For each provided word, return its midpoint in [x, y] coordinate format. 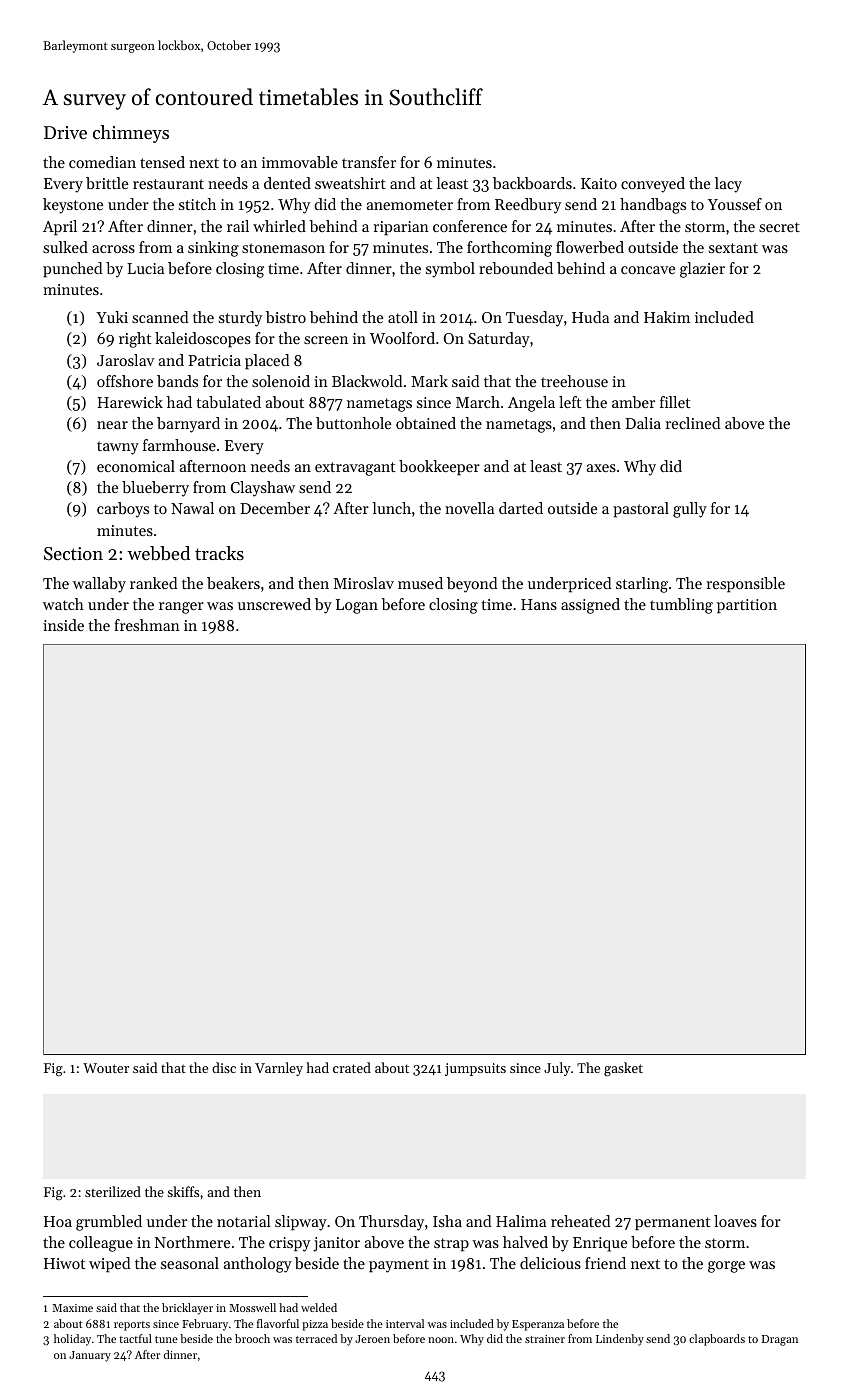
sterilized [113, 1191]
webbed [158, 553]
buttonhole [353, 423]
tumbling [681, 606]
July [557, 1069]
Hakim [667, 317]
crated [352, 1067]
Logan [357, 606]
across [113, 249]
